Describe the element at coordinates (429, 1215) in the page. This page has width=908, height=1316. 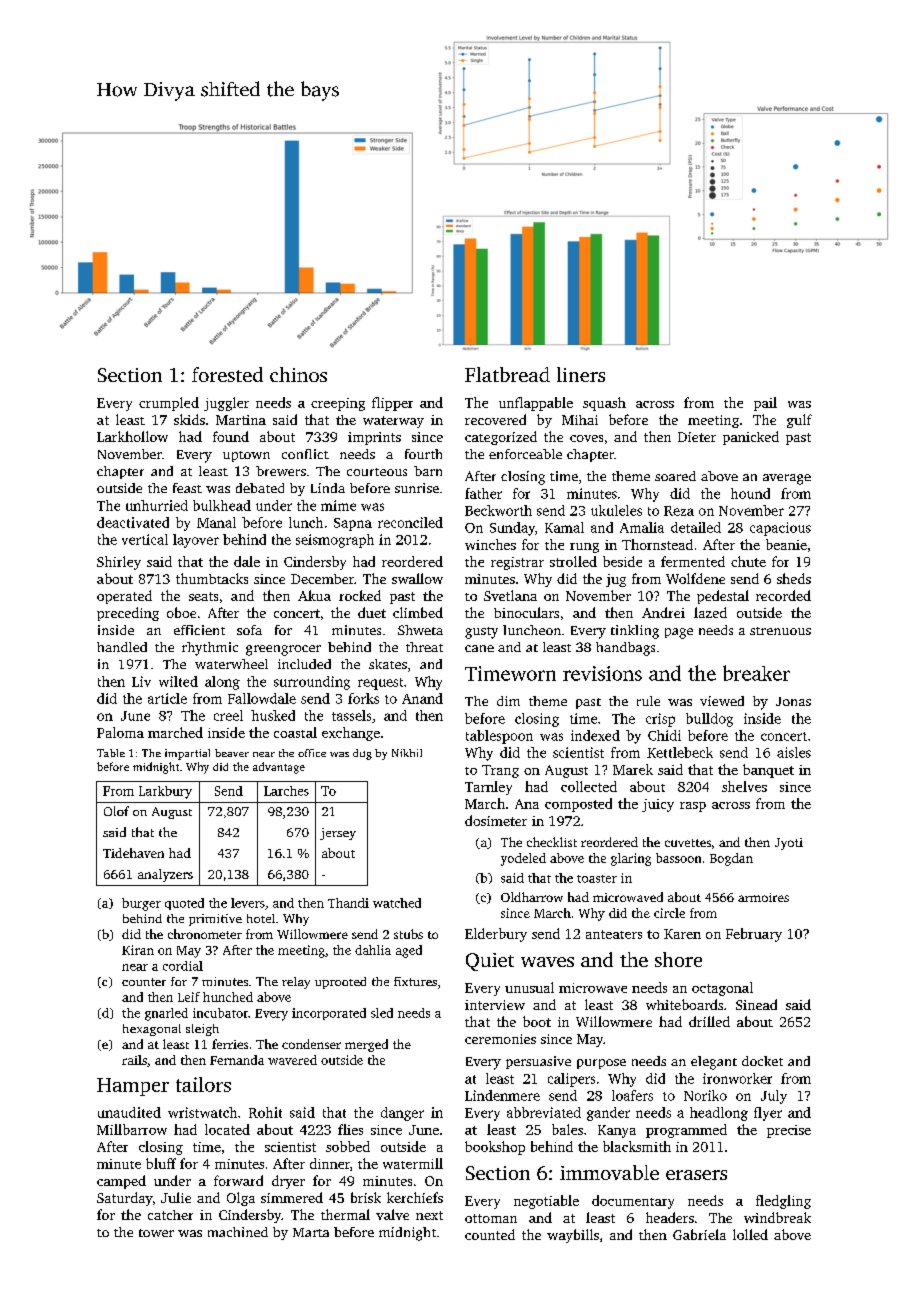
I see `next` at that location.
